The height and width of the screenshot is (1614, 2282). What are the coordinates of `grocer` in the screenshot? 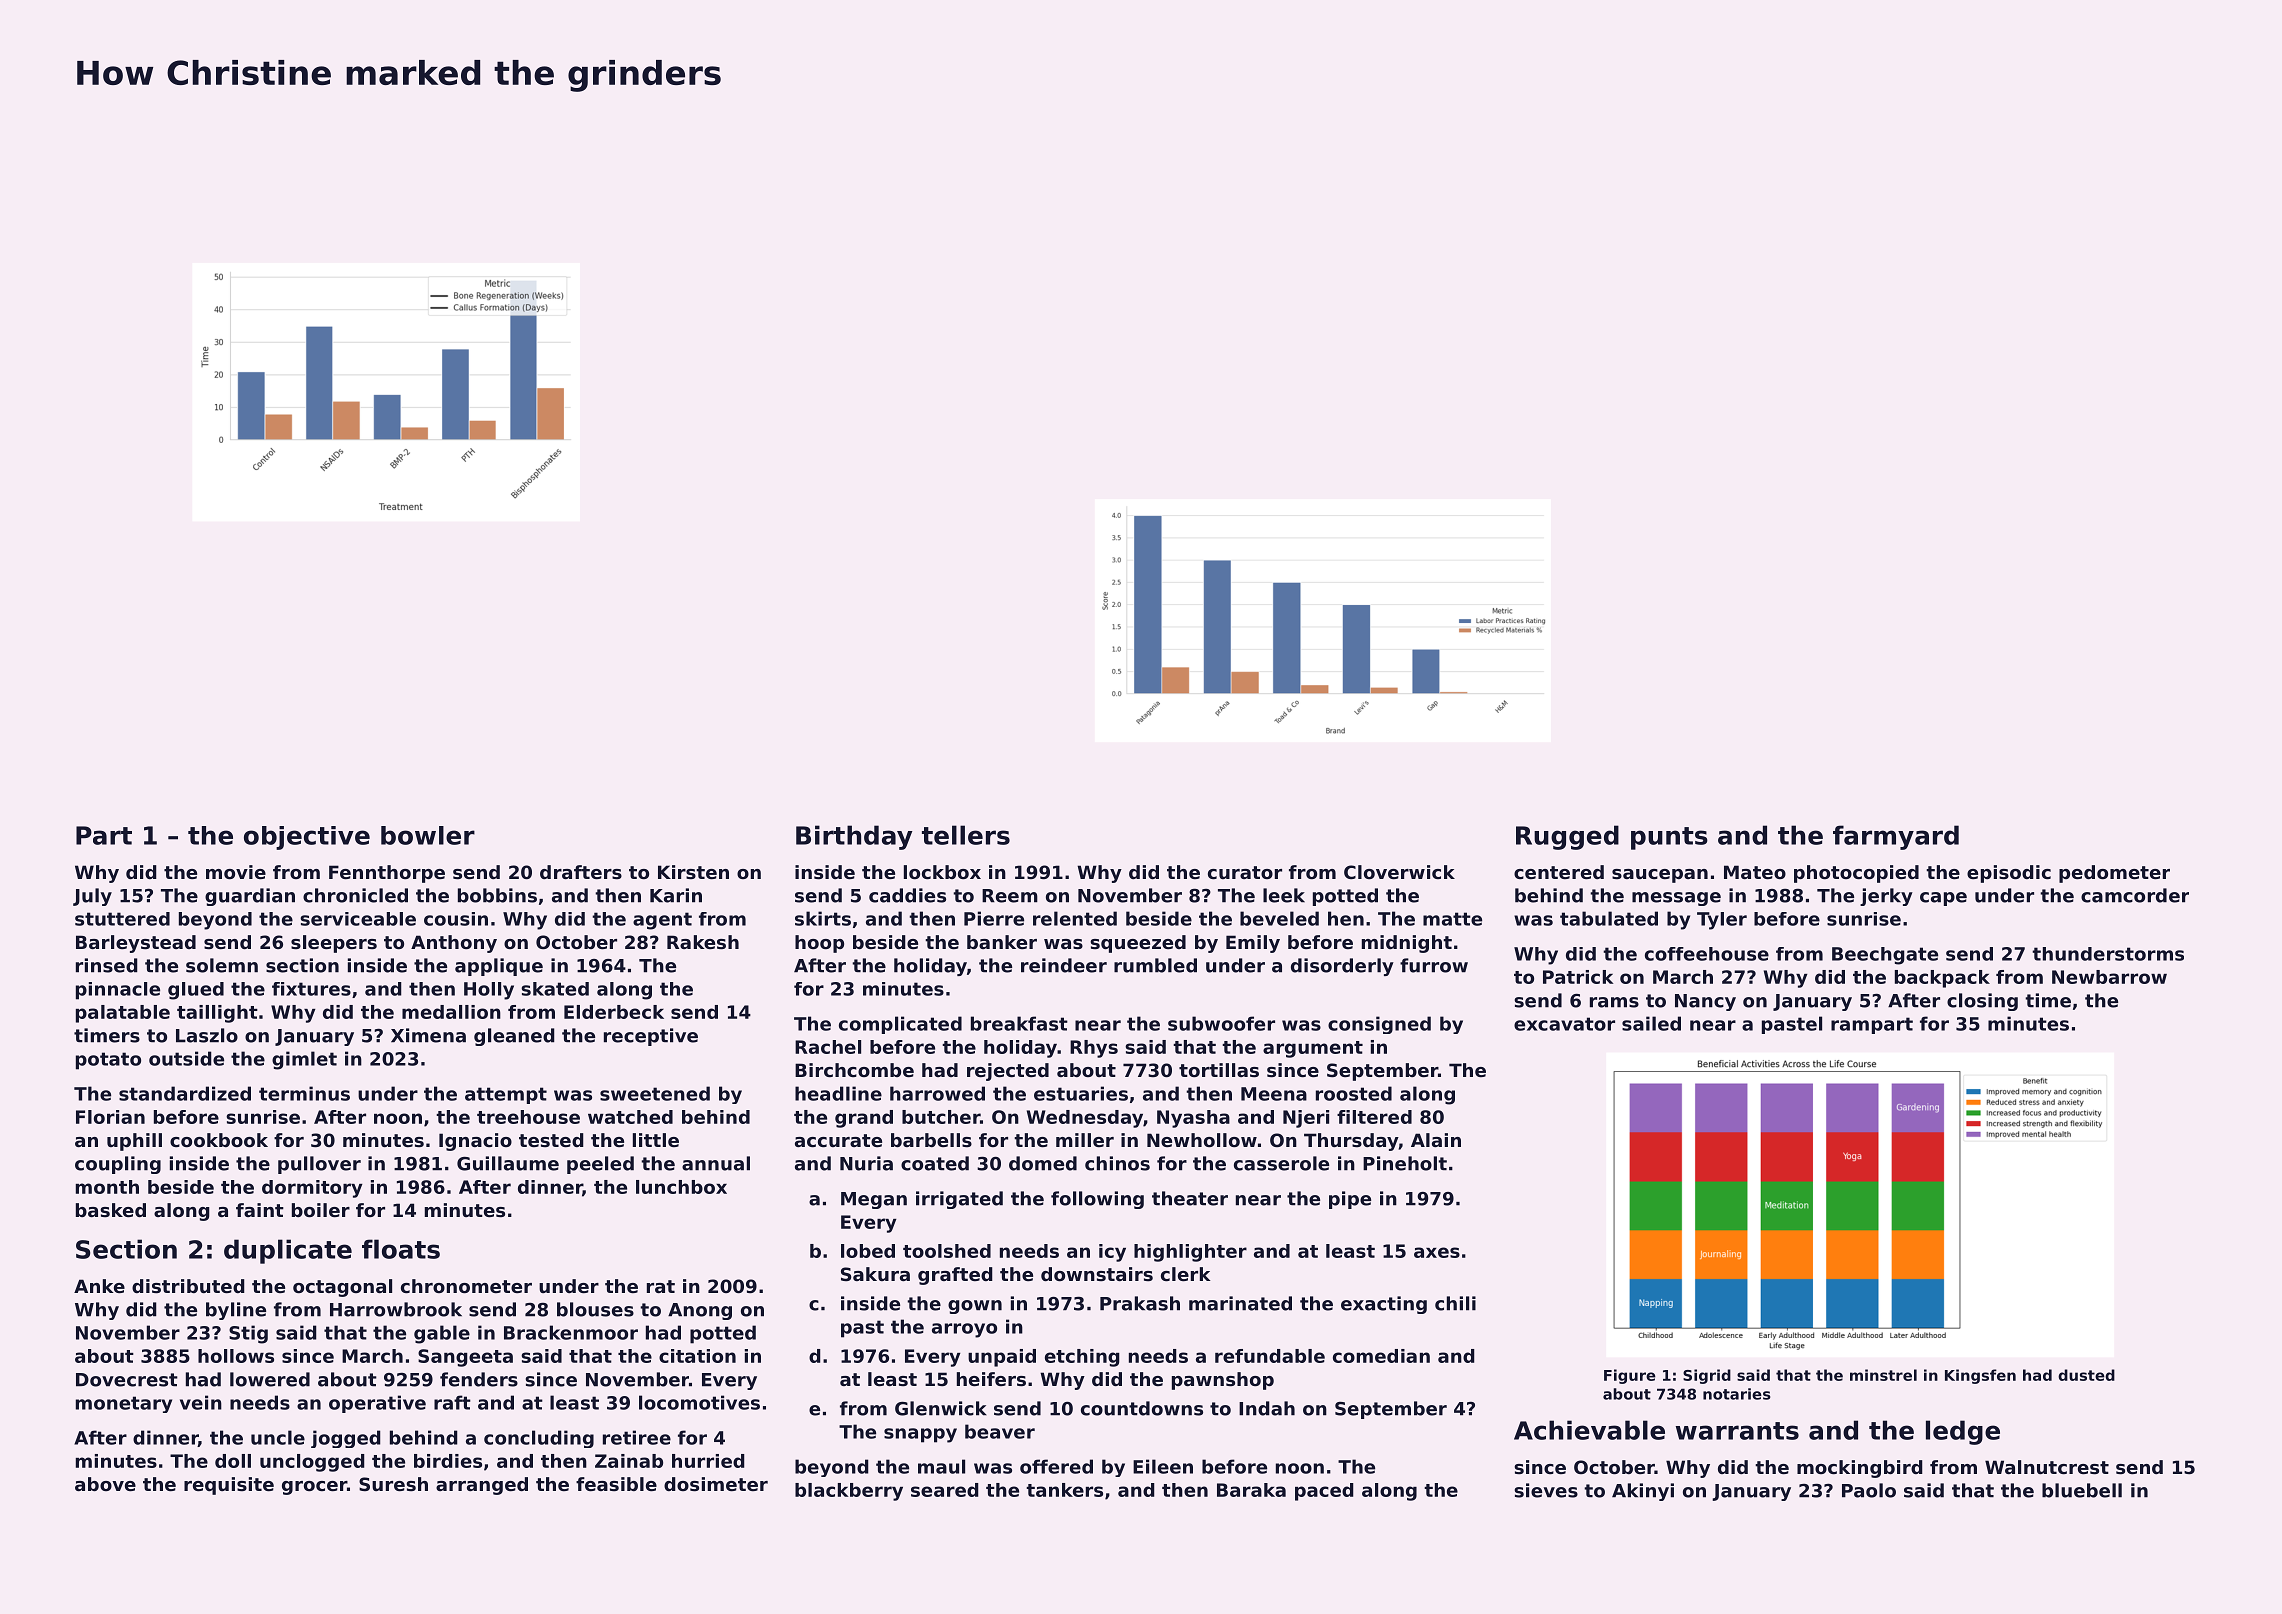 It's located at (314, 1488).
